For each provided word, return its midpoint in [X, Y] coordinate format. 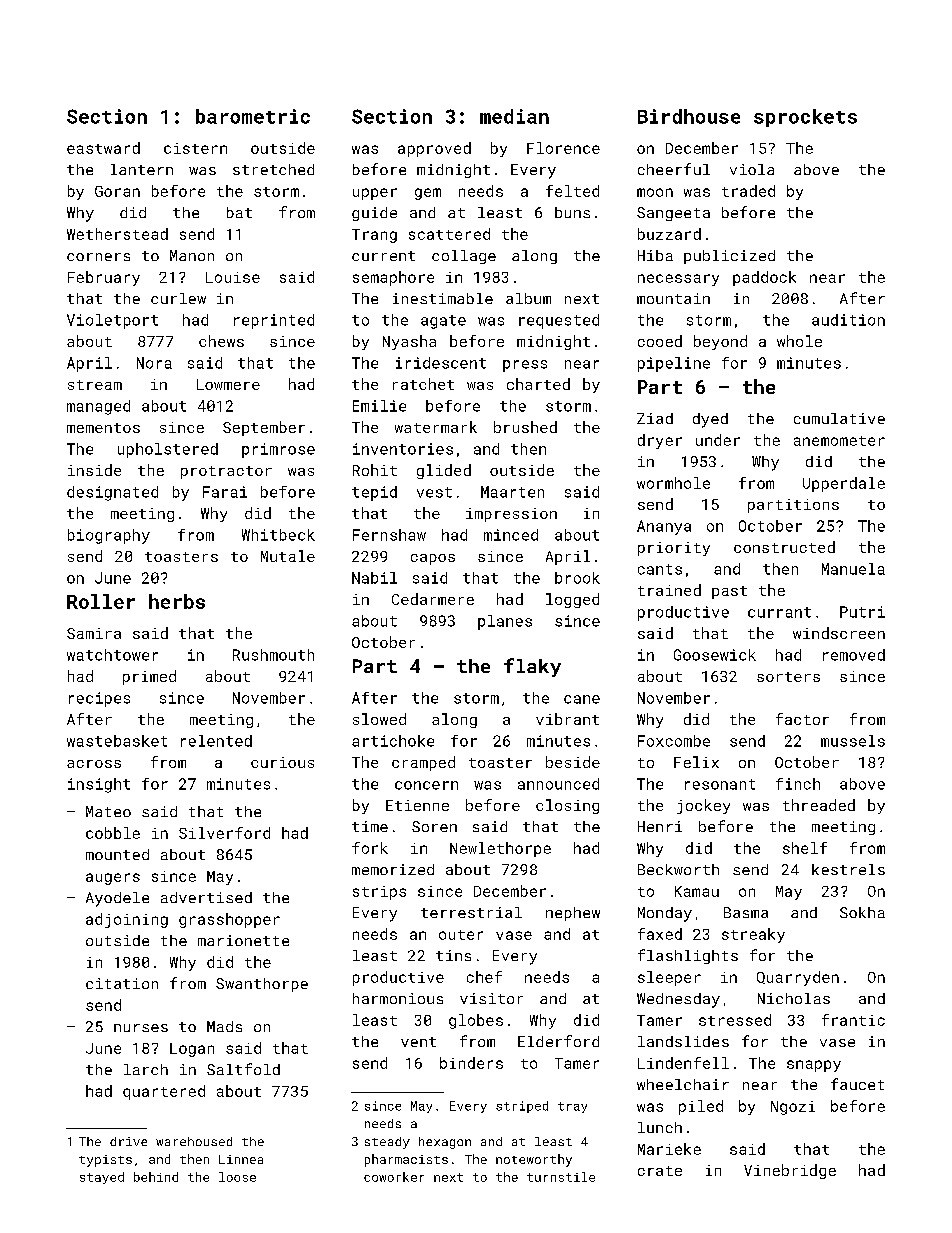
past [729, 592]
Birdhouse [689, 116]
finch [798, 784]
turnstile [561, 1177]
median [514, 116]
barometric [253, 116]
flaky [532, 667]
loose [237, 1177]
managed [98, 407]
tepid [374, 493]
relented [216, 741]
